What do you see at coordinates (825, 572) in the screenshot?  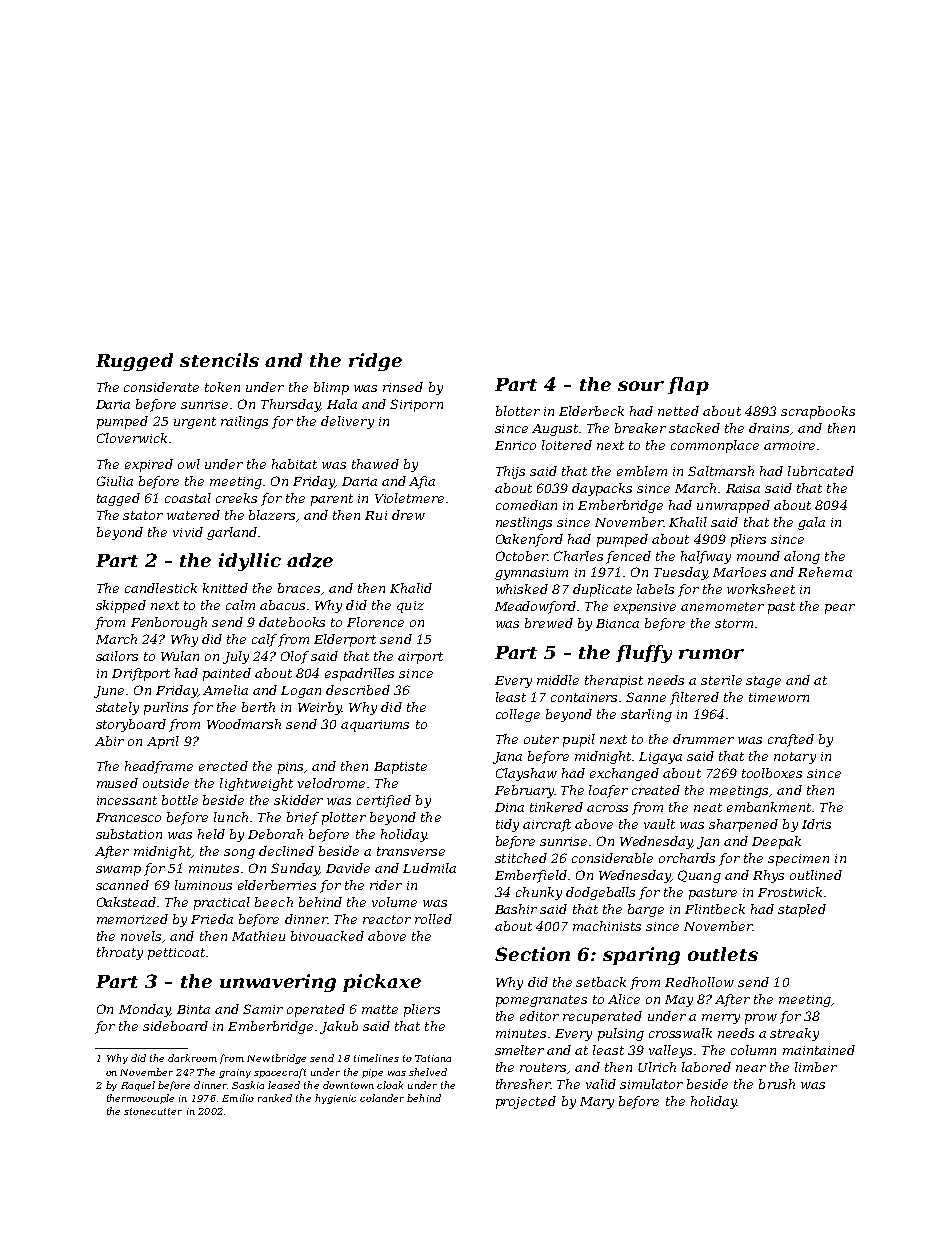 I see `Rehema` at bounding box center [825, 572].
